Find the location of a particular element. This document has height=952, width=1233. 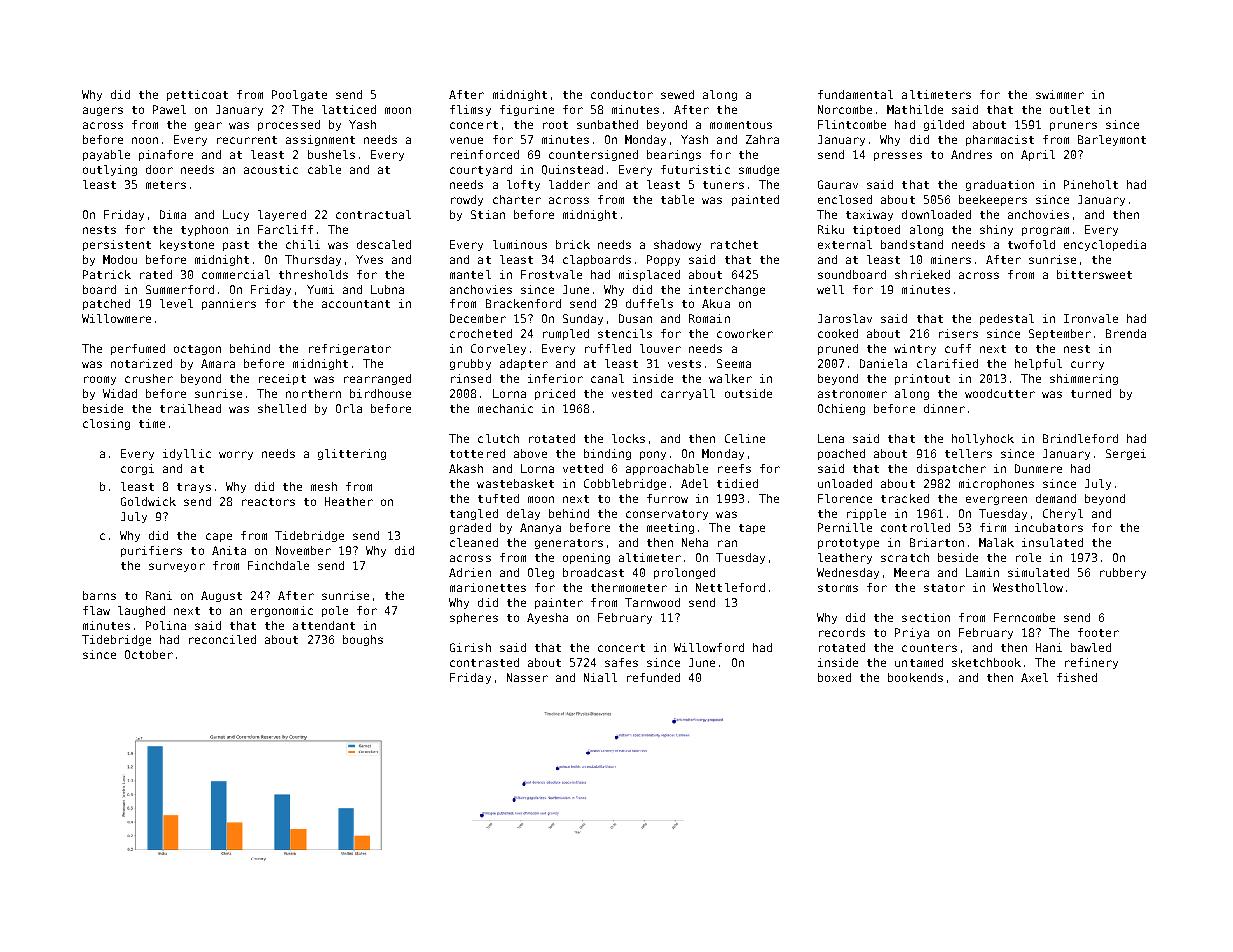

reconciled is located at coordinates (222, 639).
